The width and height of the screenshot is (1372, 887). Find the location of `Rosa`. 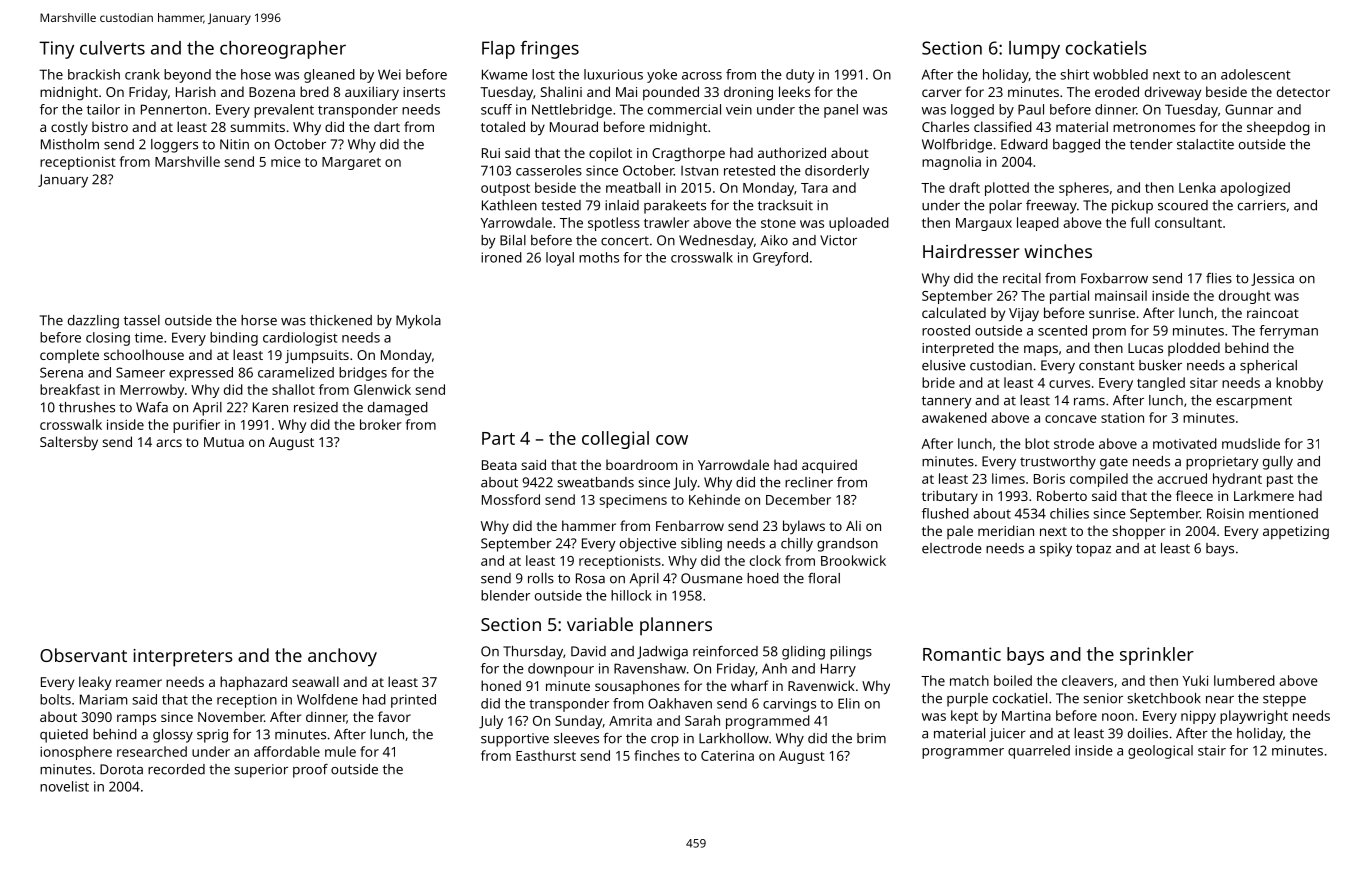

Rosa is located at coordinates (590, 578).
